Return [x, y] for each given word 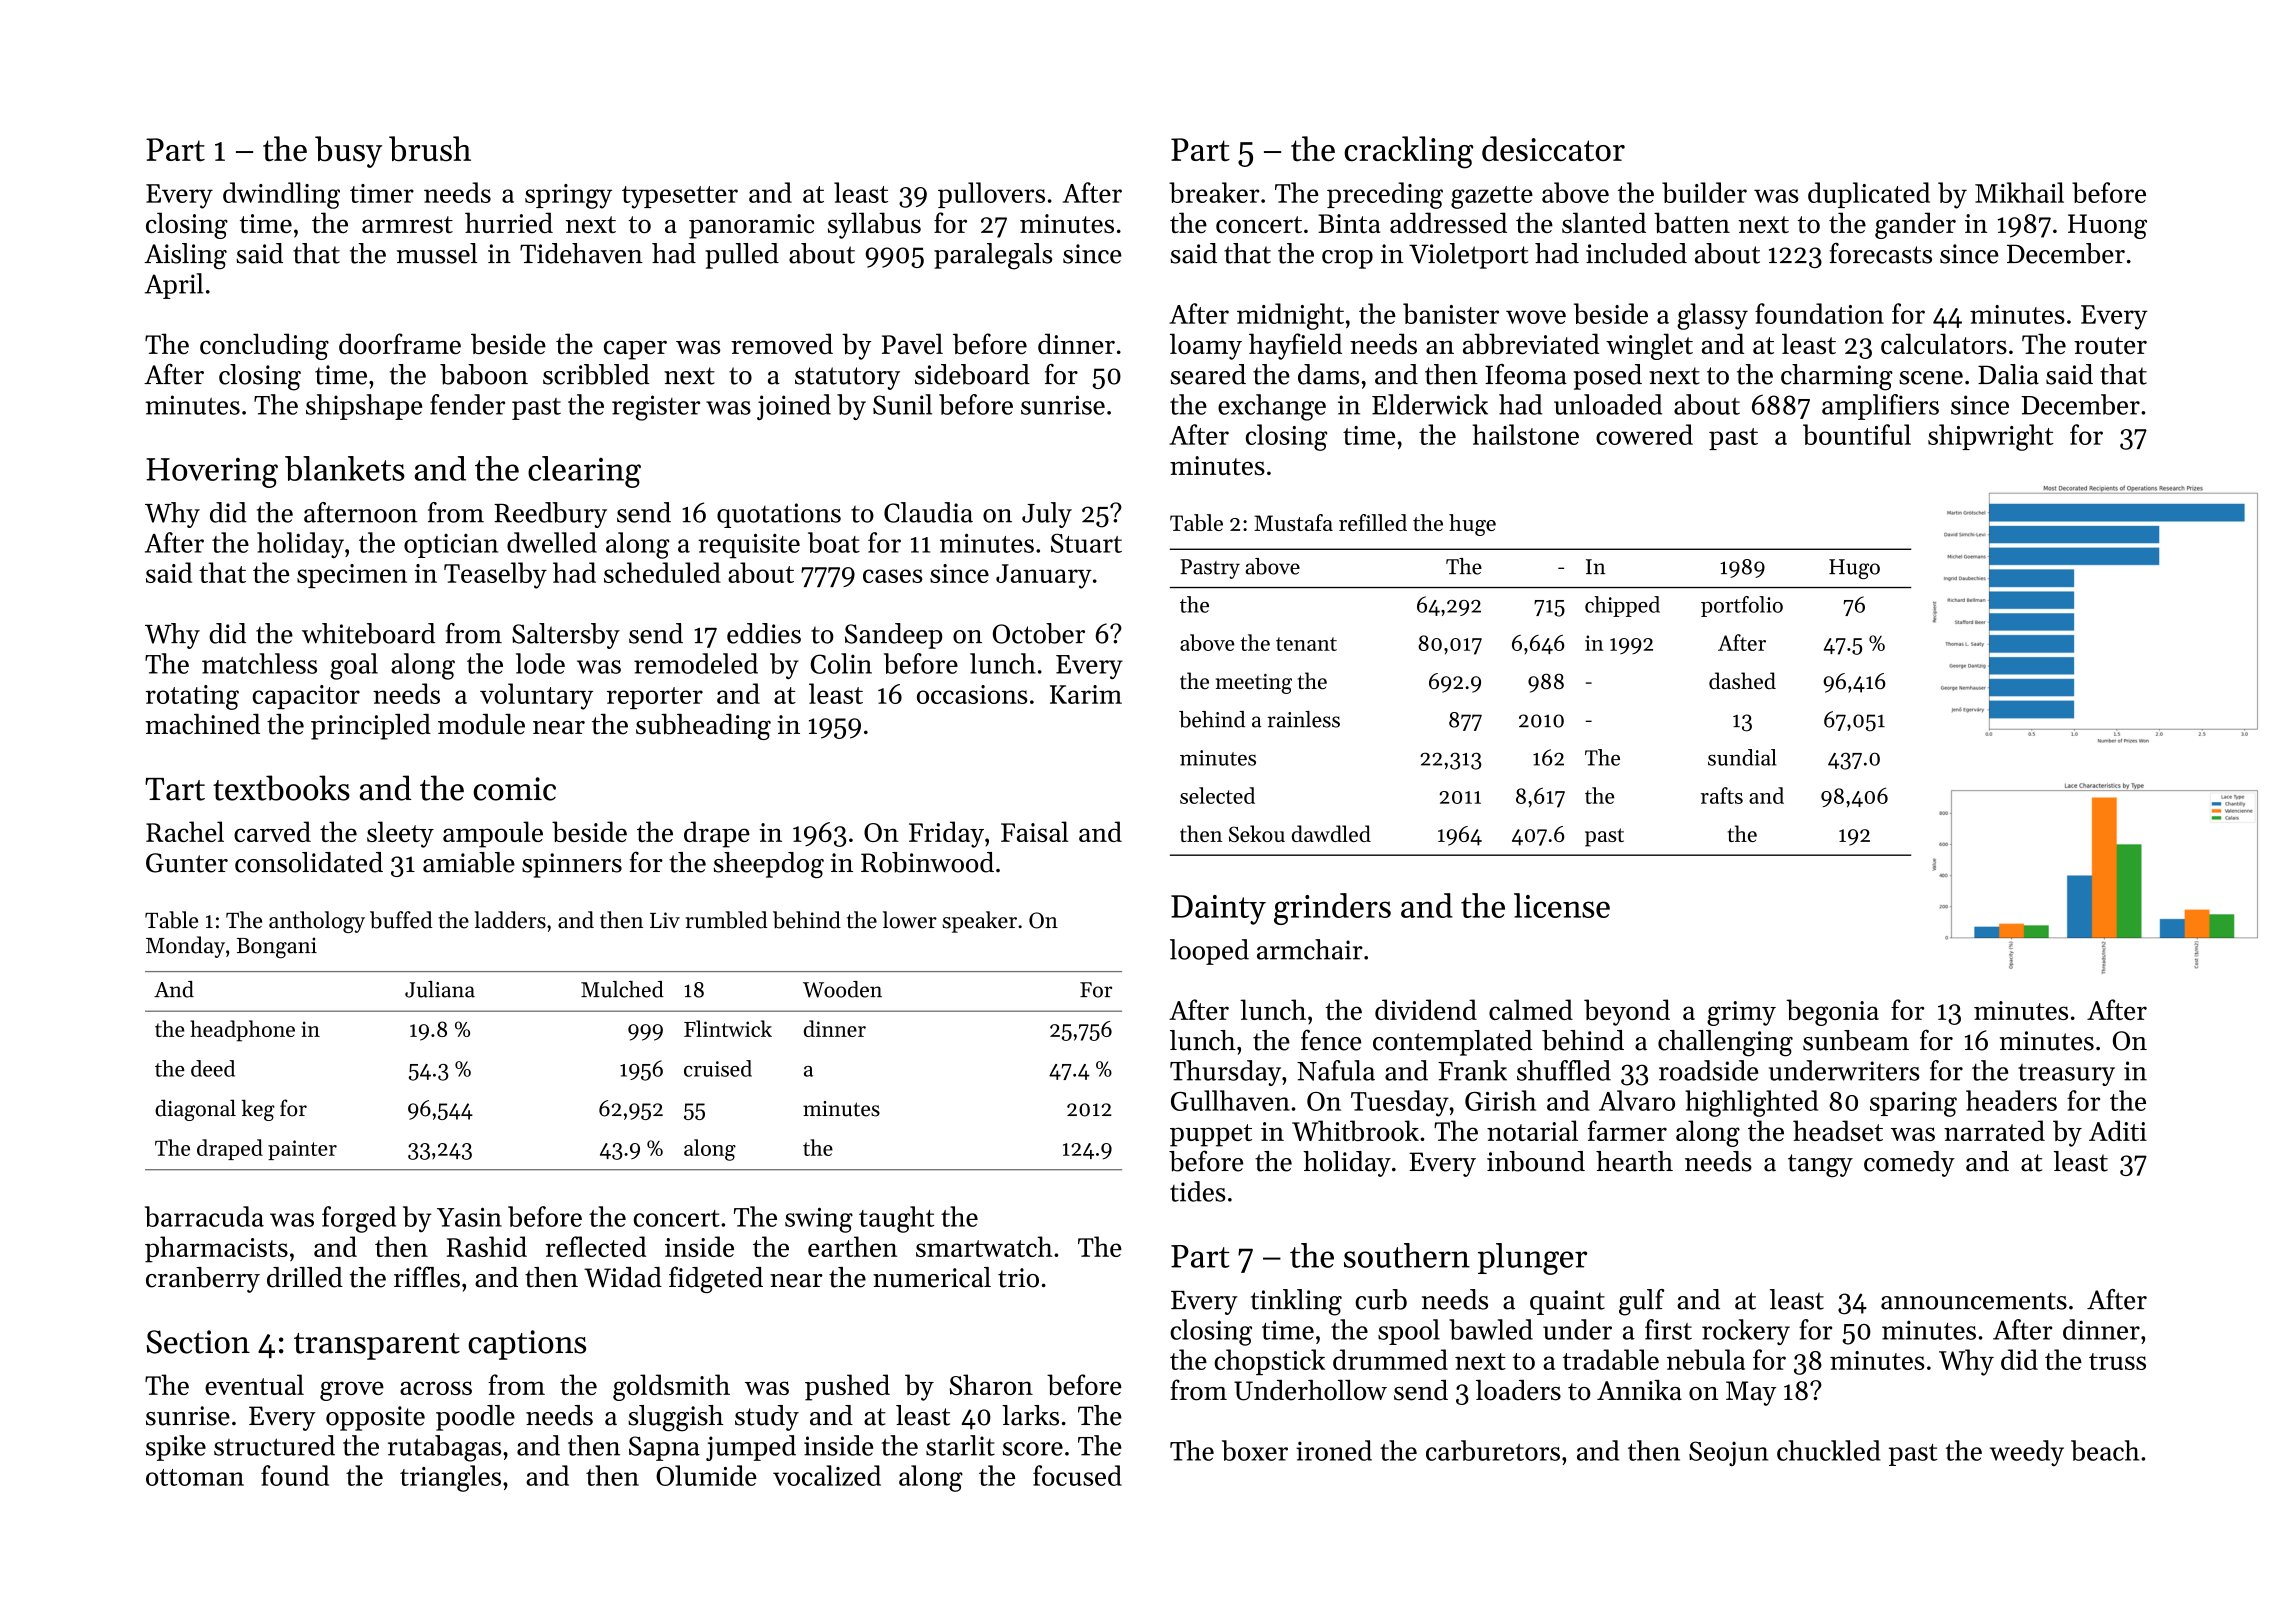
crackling [1408, 152]
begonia [1832, 1012]
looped [1209, 952]
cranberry [203, 1280]
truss [2117, 1361]
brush [430, 149]
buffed [401, 920]
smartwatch [984, 1246]
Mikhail [2019, 192]
